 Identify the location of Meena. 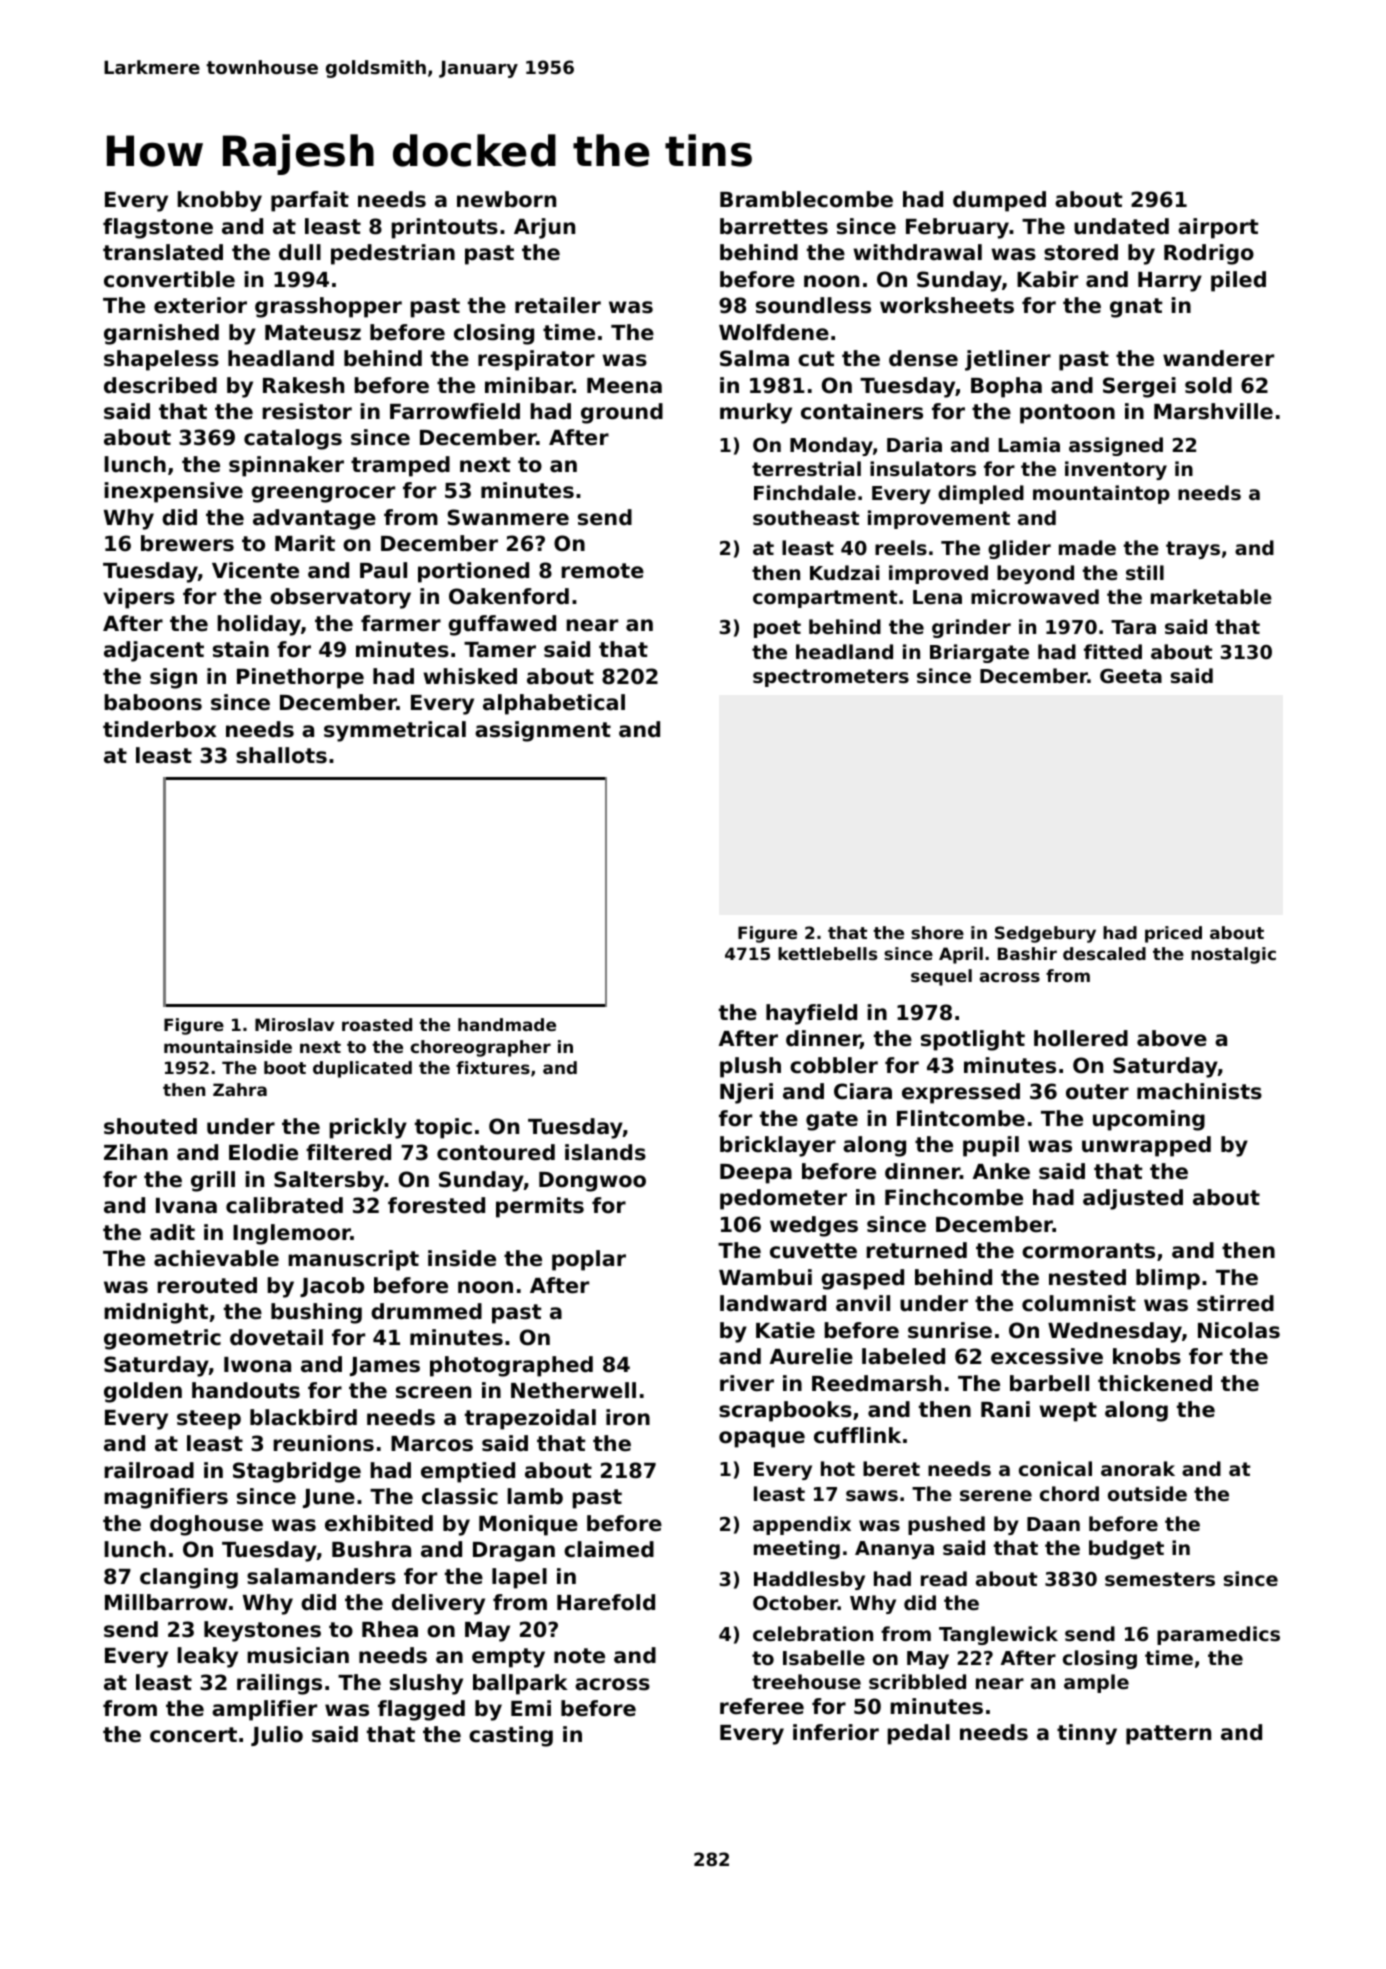
(624, 386).
